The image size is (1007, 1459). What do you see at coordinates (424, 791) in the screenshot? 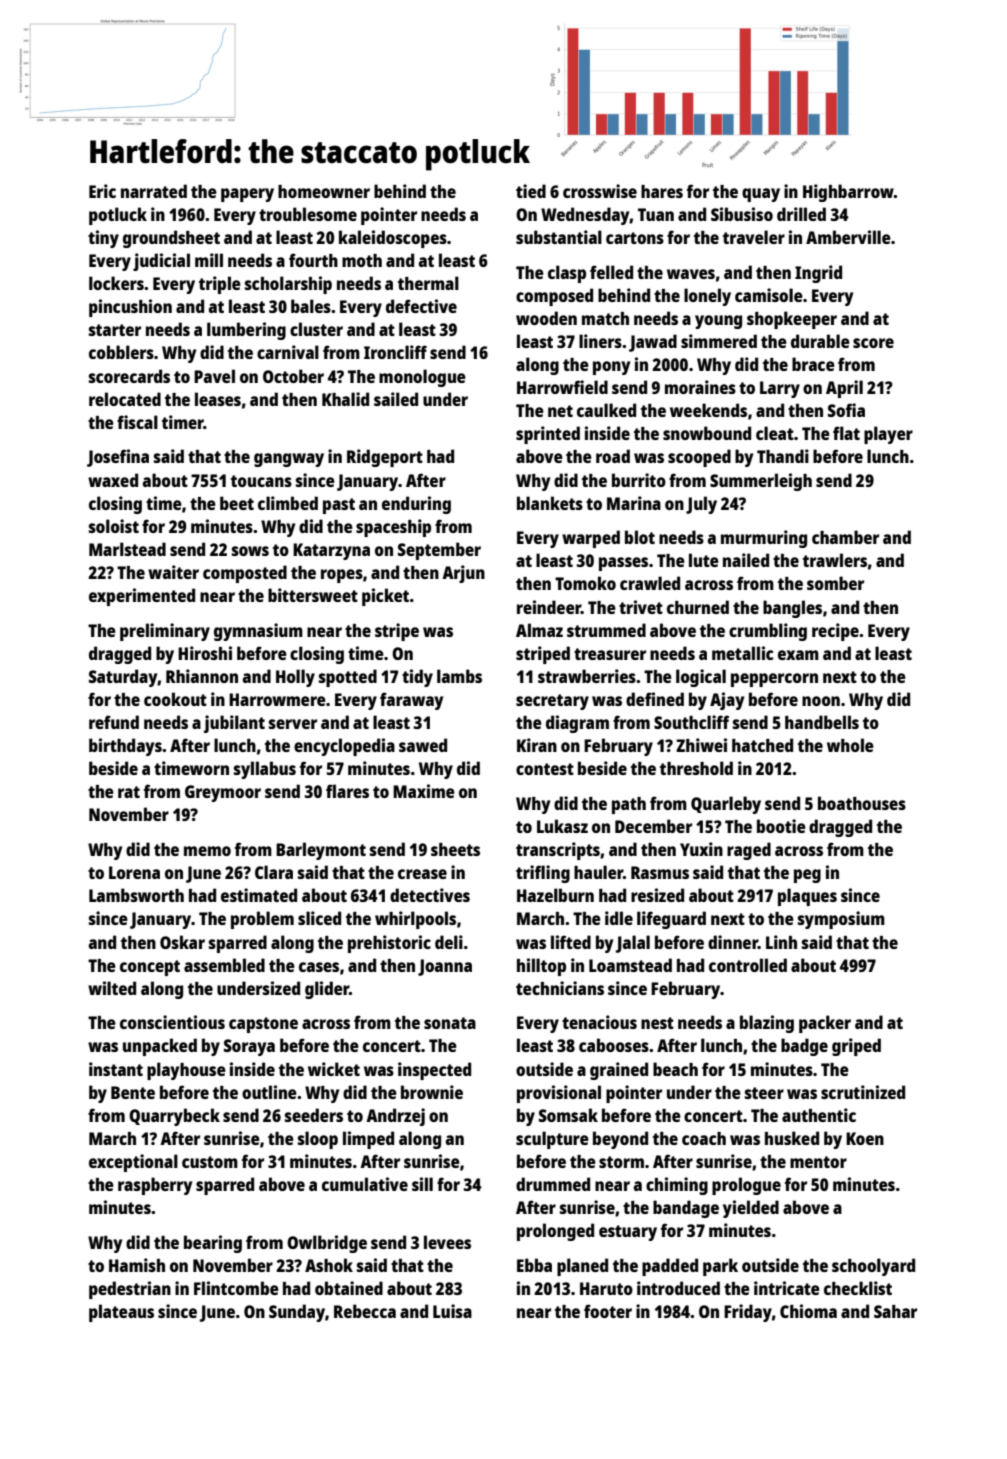
I see `Maxime` at bounding box center [424, 791].
